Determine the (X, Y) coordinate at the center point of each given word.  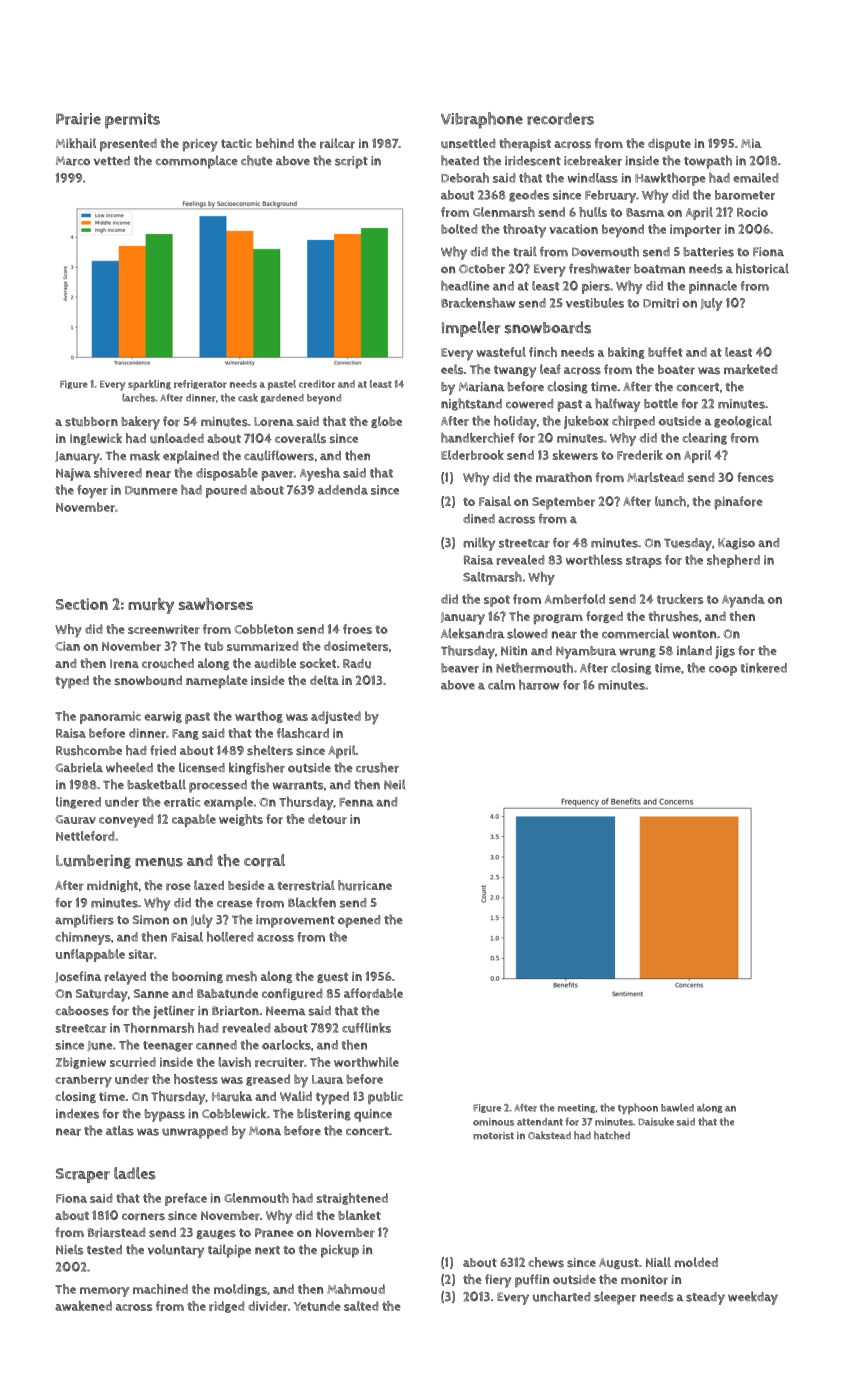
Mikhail (76, 143)
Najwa (73, 474)
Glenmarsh (504, 212)
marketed (750, 369)
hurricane (365, 885)
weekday (753, 1298)
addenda (343, 490)
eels (452, 369)
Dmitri (661, 303)
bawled (677, 1108)
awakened (83, 1306)
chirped (633, 422)
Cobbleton (263, 629)
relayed (125, 978)
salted (361, 1306)
